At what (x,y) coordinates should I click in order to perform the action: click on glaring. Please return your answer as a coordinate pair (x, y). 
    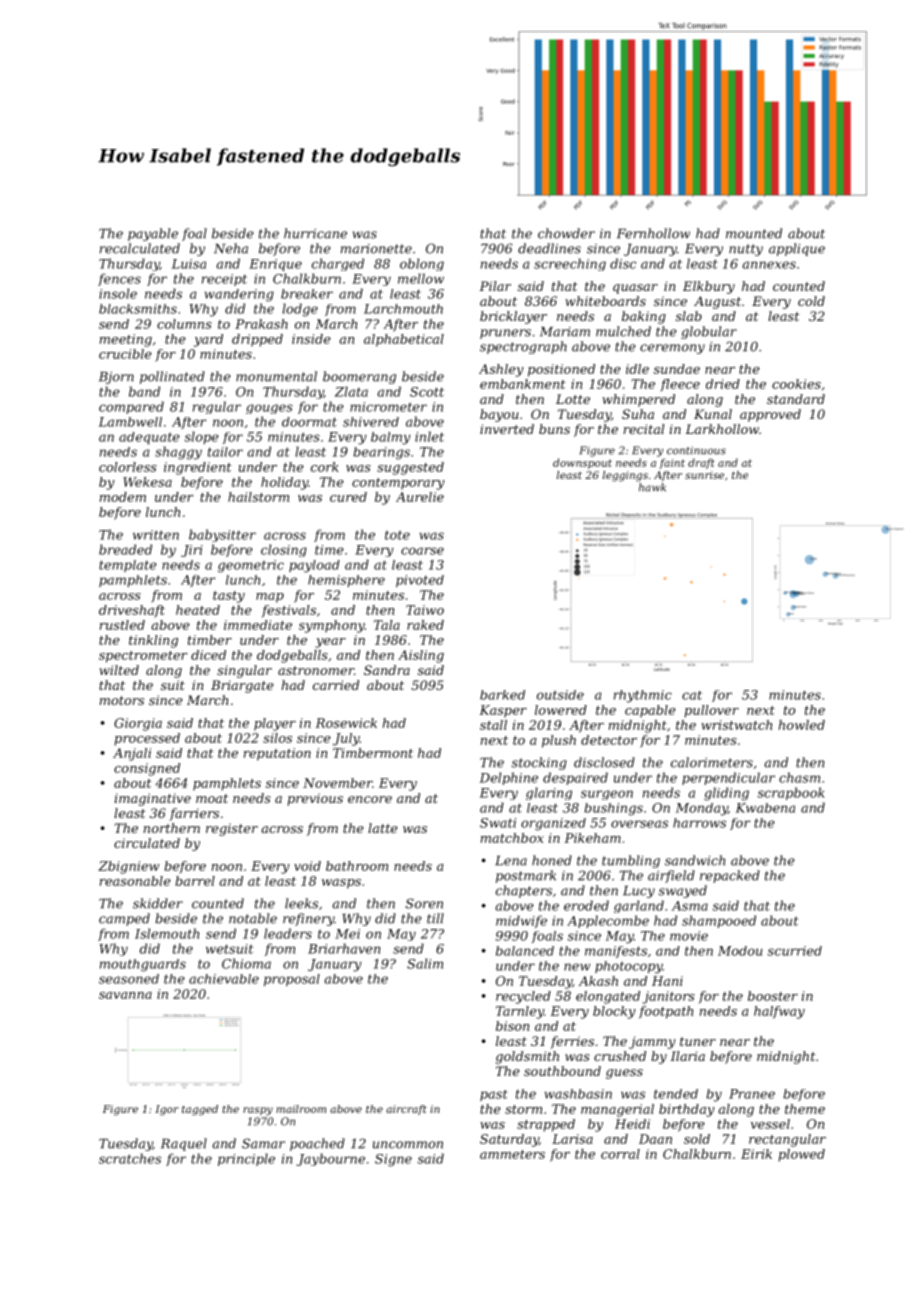
    Looking at the image, I should click on (549, 793).
